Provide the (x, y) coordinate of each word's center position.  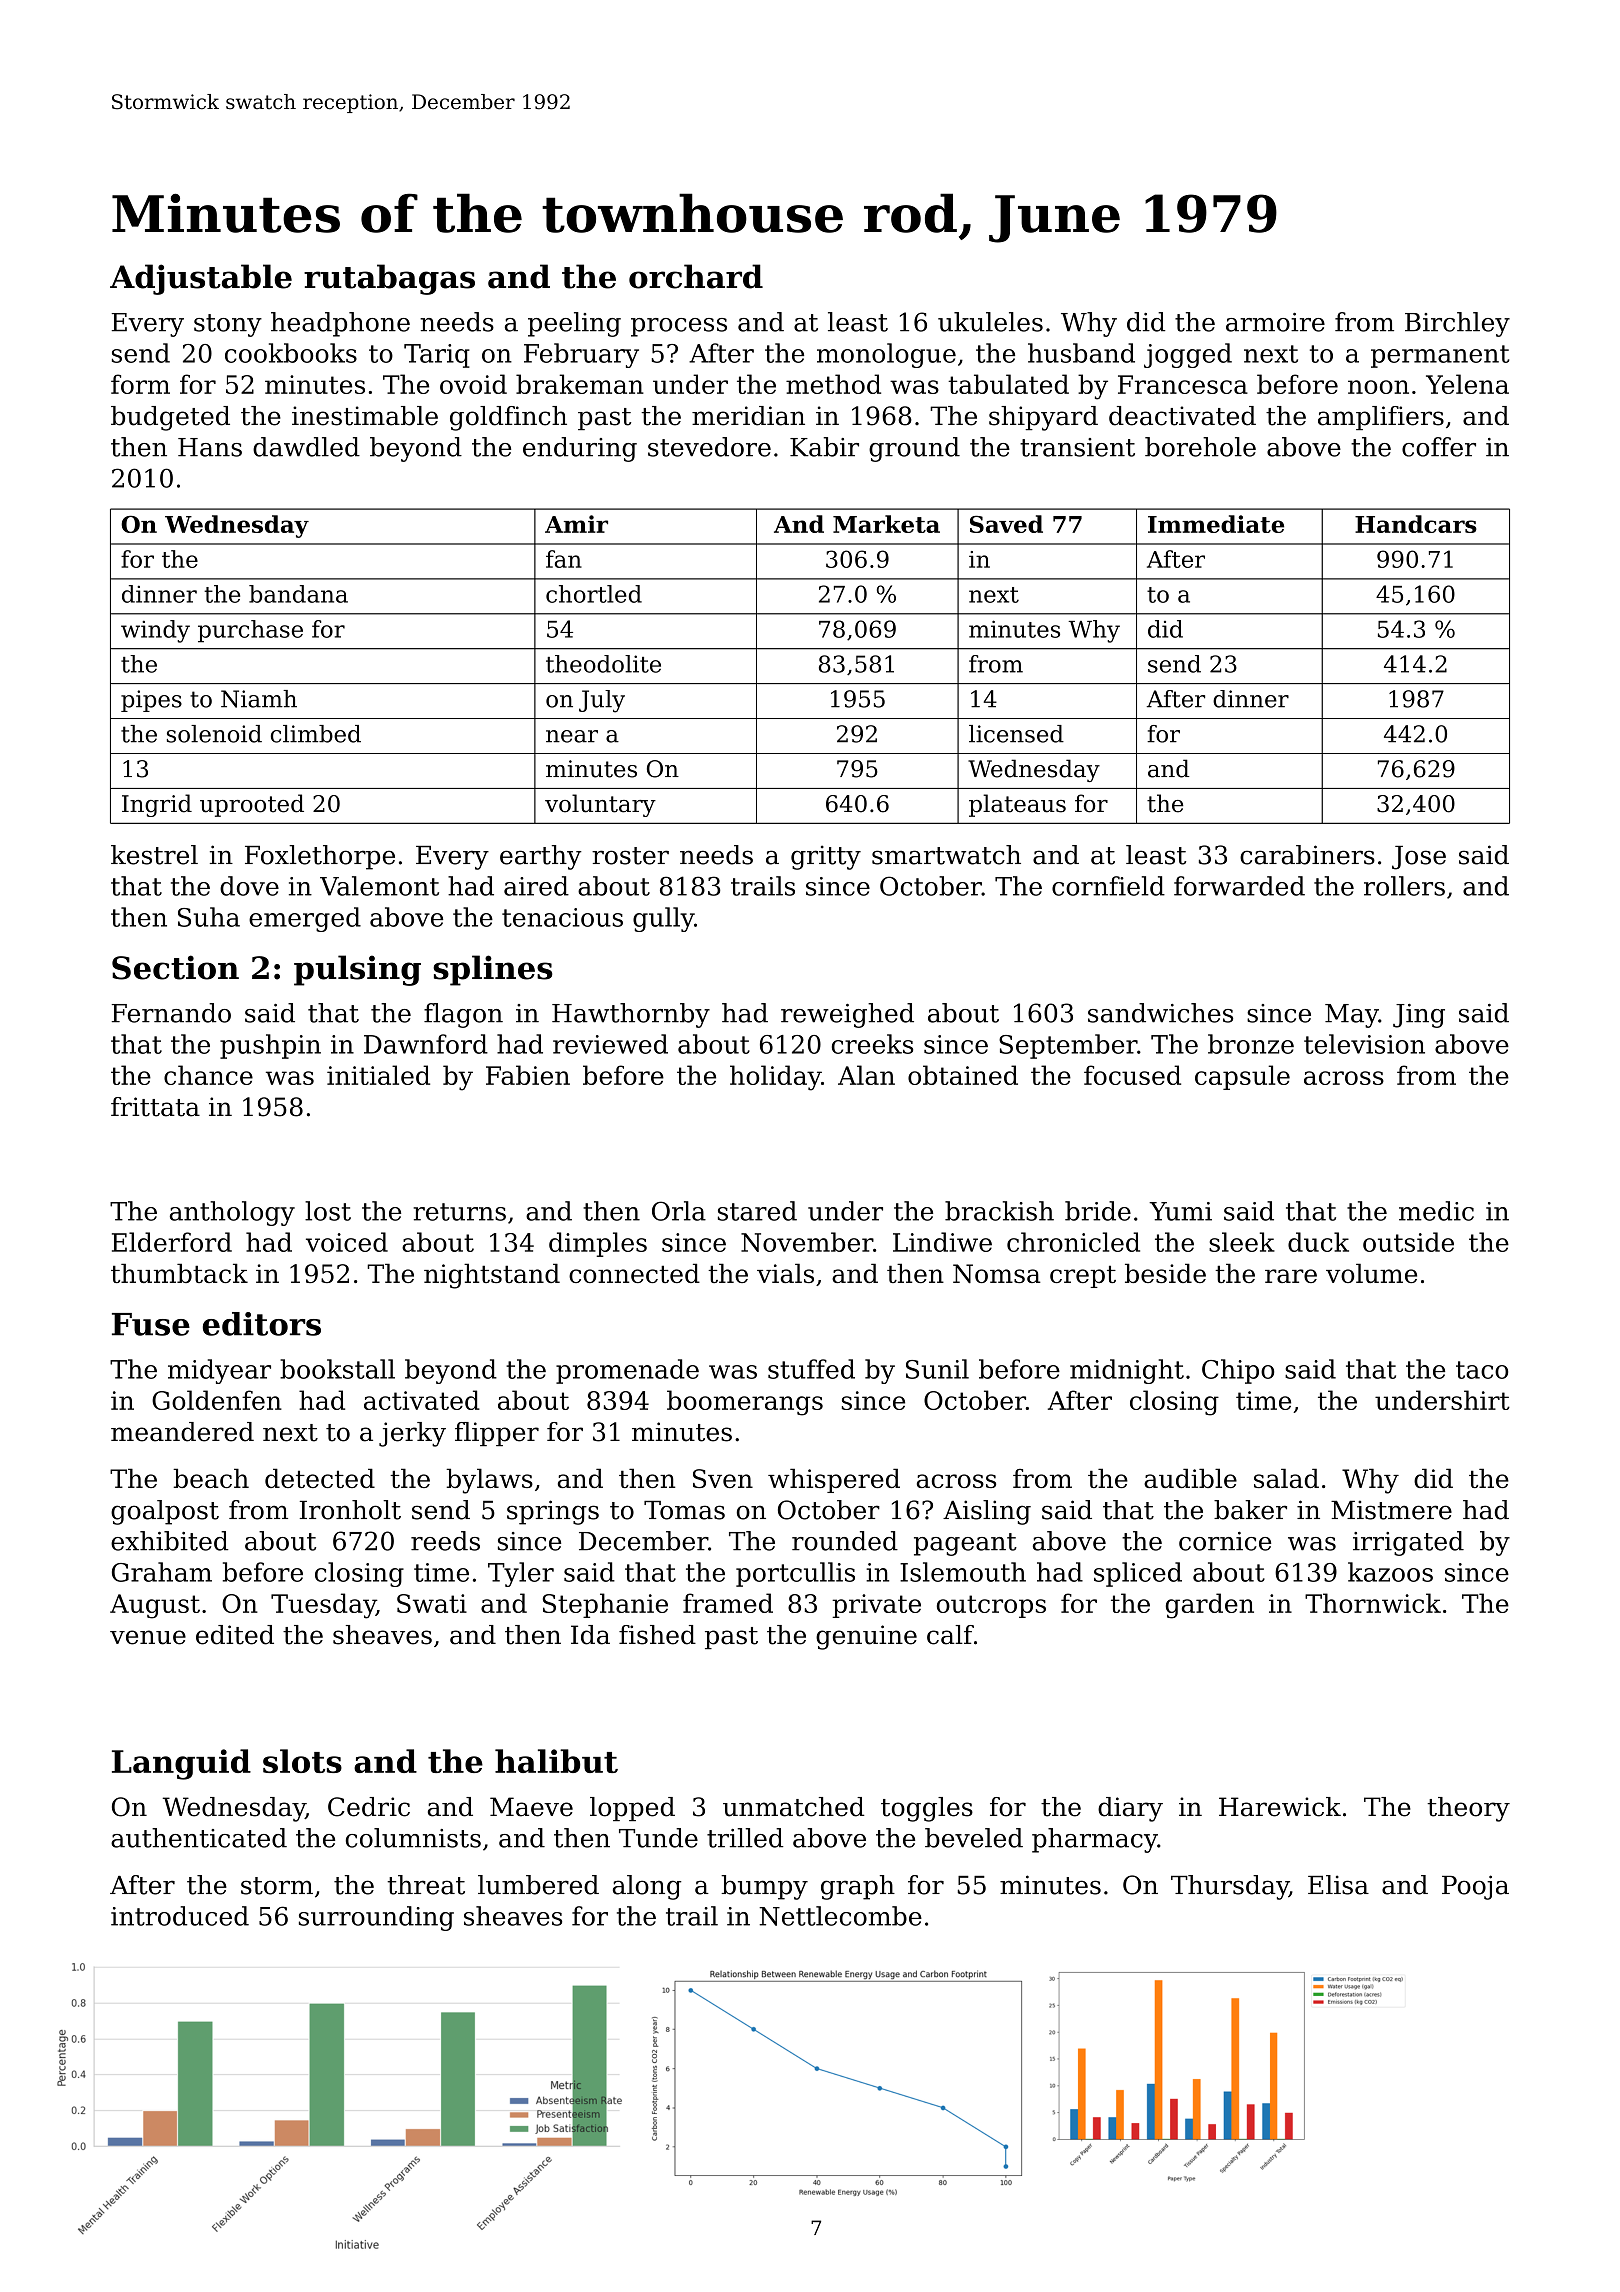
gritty (826, 857)
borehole (1200, 447)
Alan (866, 1075)
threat (426, 1885)
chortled (594, 594)
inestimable (365, 416)
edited (235, 1635)
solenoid (214, 734)
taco (1482, 1370)
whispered (834, 1480)
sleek (1242, 1242)
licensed (1016, 734)
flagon (463, 1015)
